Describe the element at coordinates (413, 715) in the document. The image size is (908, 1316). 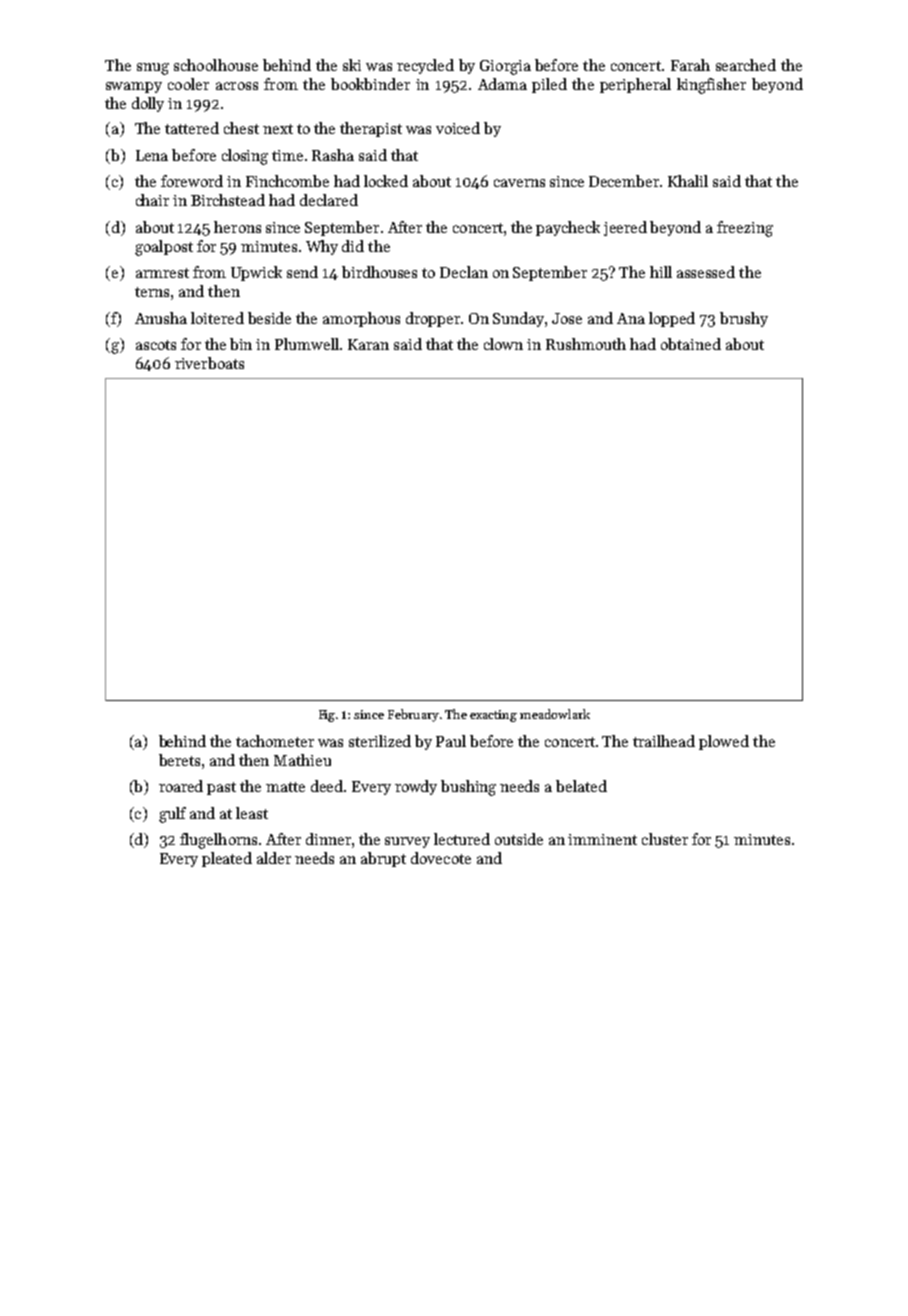
I see `February` at that location.
